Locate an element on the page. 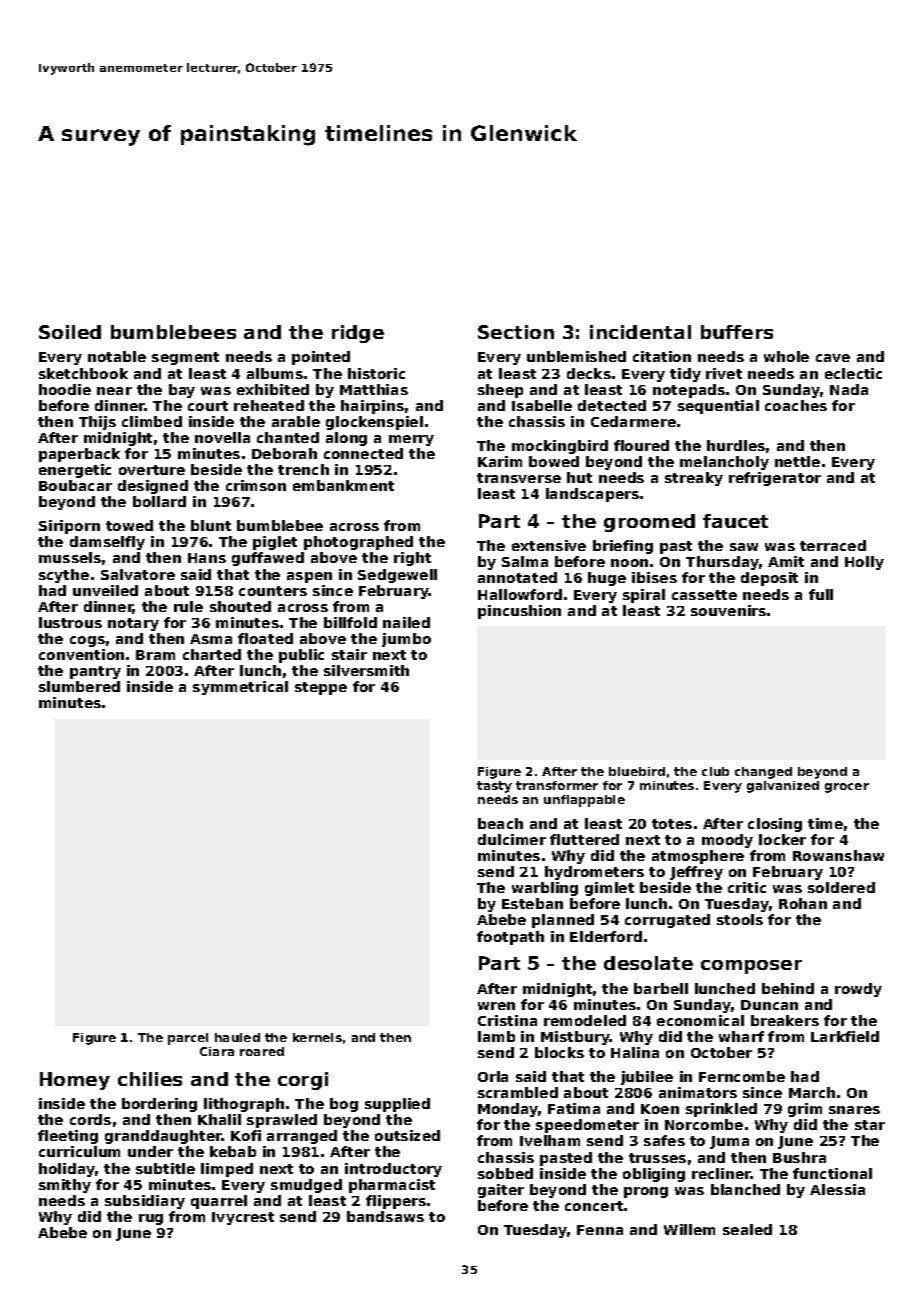 This image has width=924, height=1308. parcel is located at coordinates (188, 1039).
